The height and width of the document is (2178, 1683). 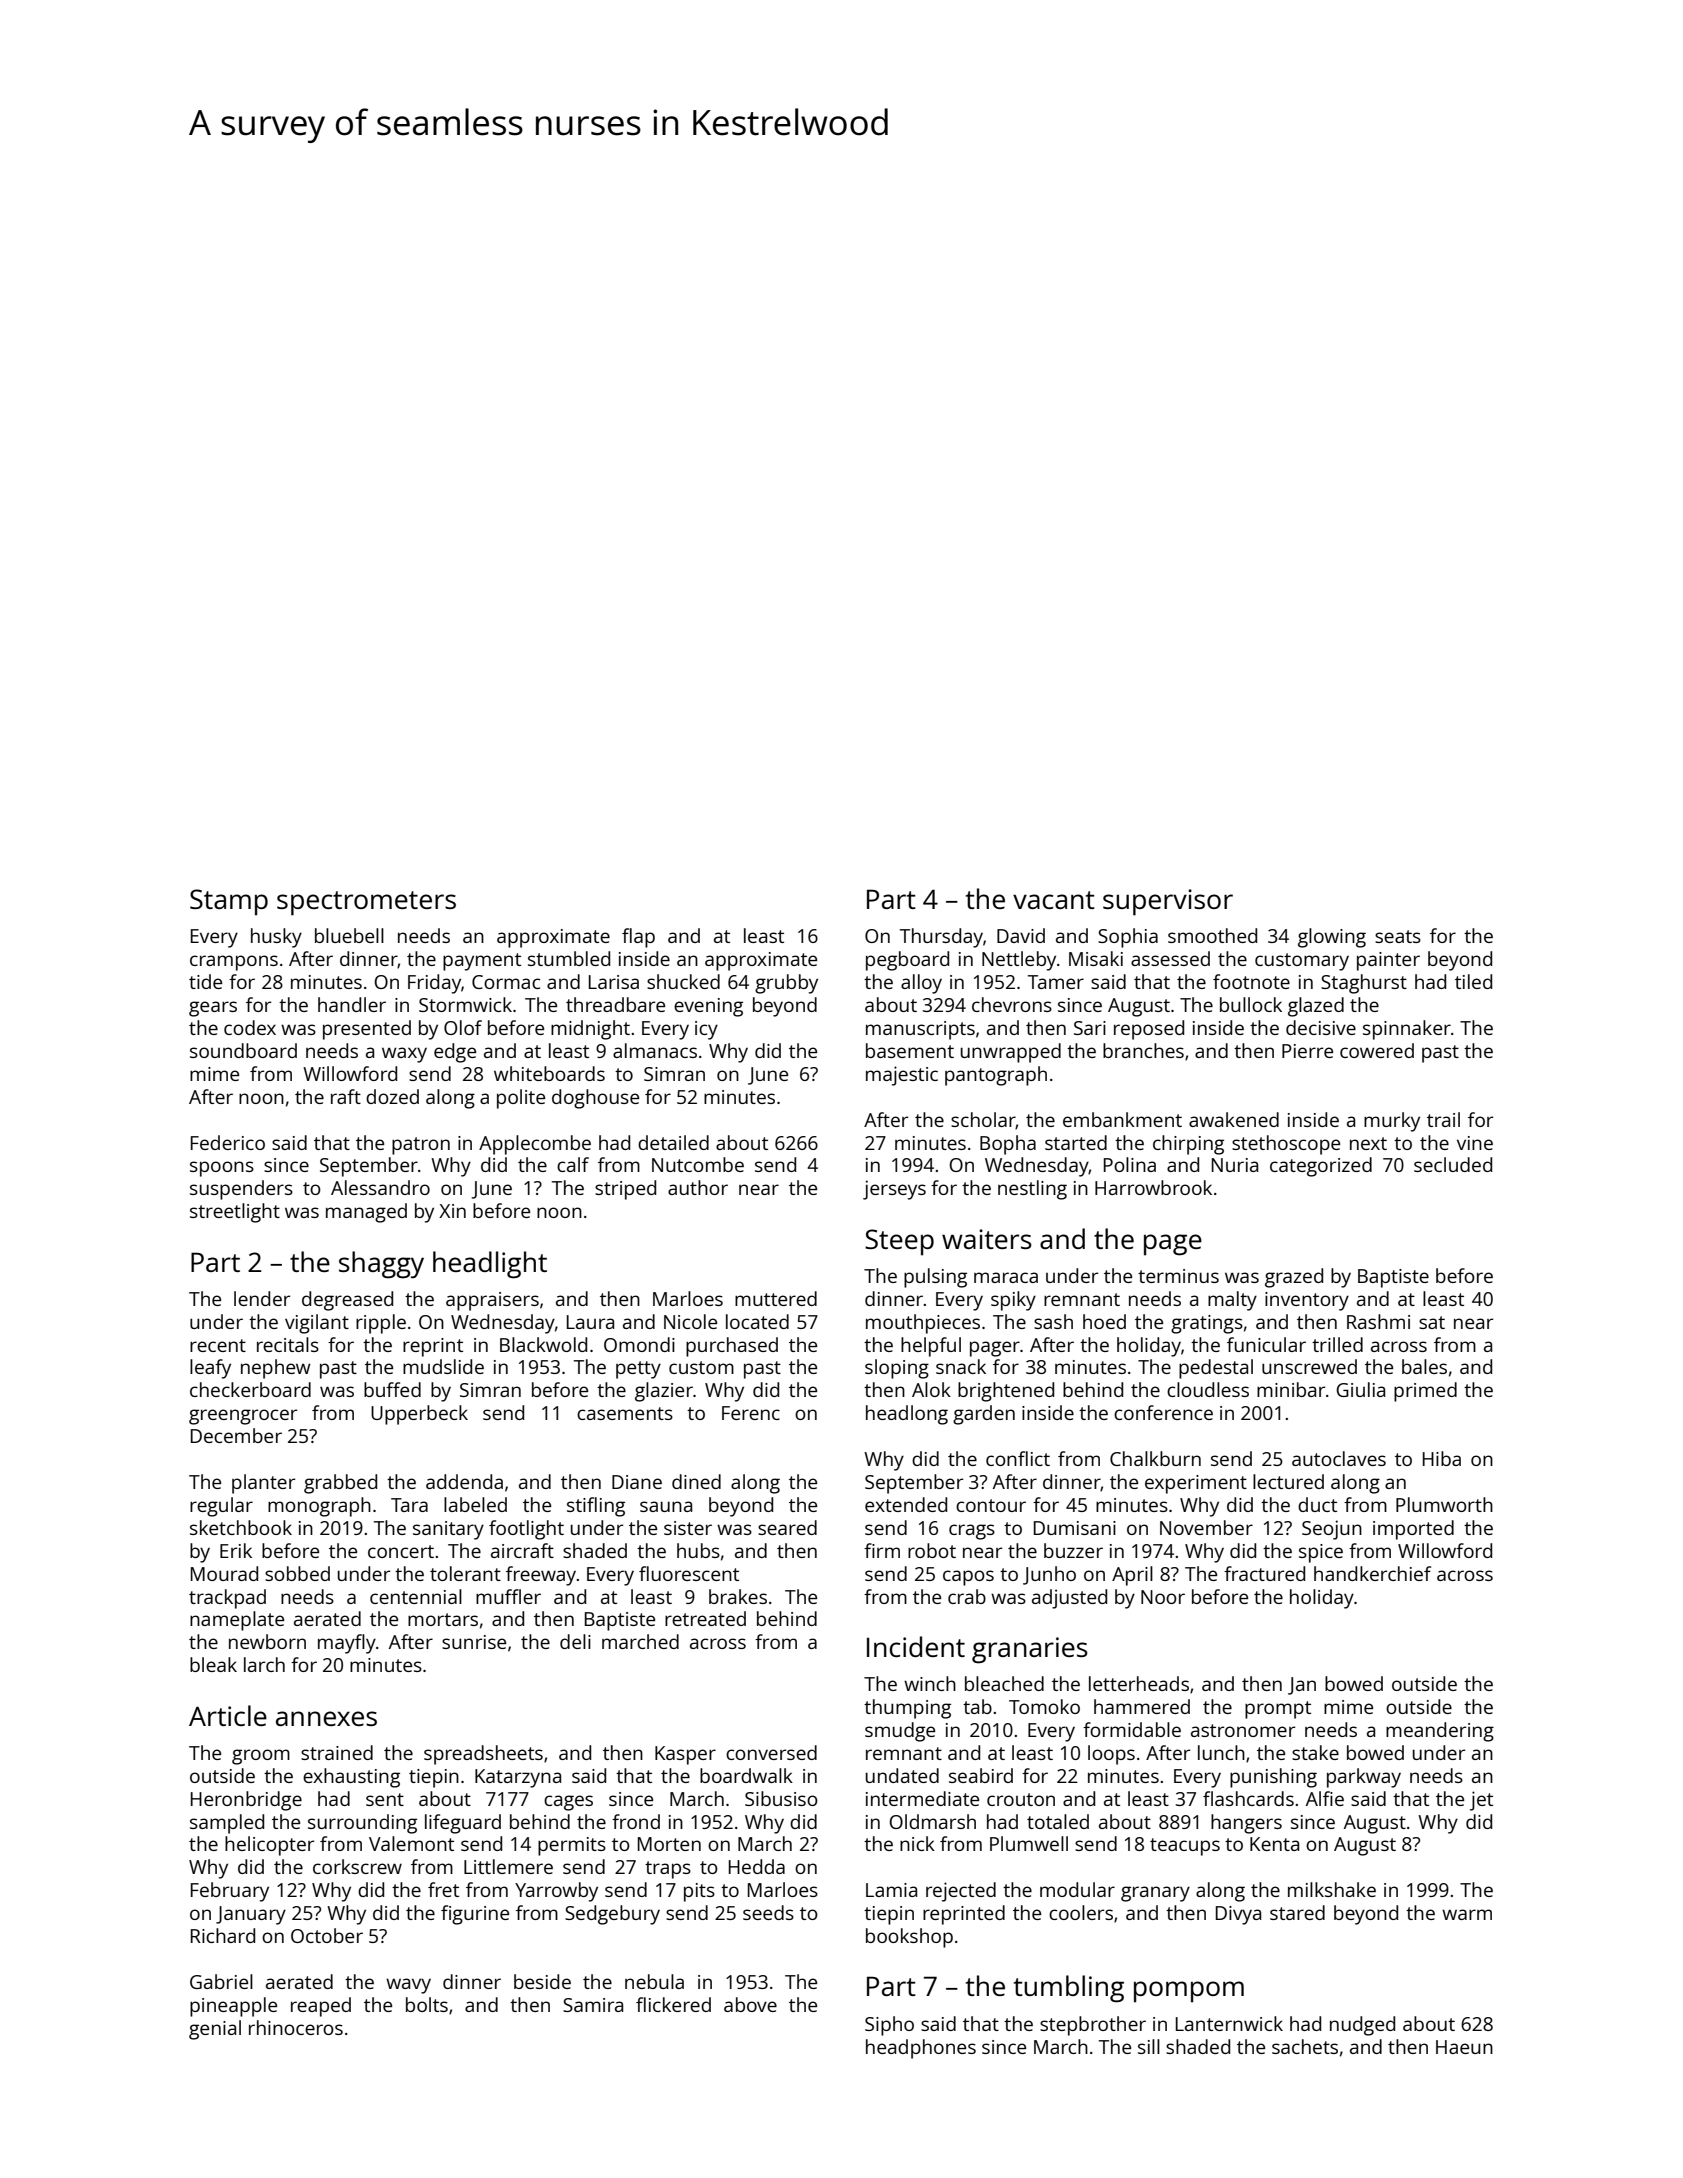 What do you see at coordinates (1362, 2026) in the document?
I see `nudged` at bounding box center [1362, 2026].
